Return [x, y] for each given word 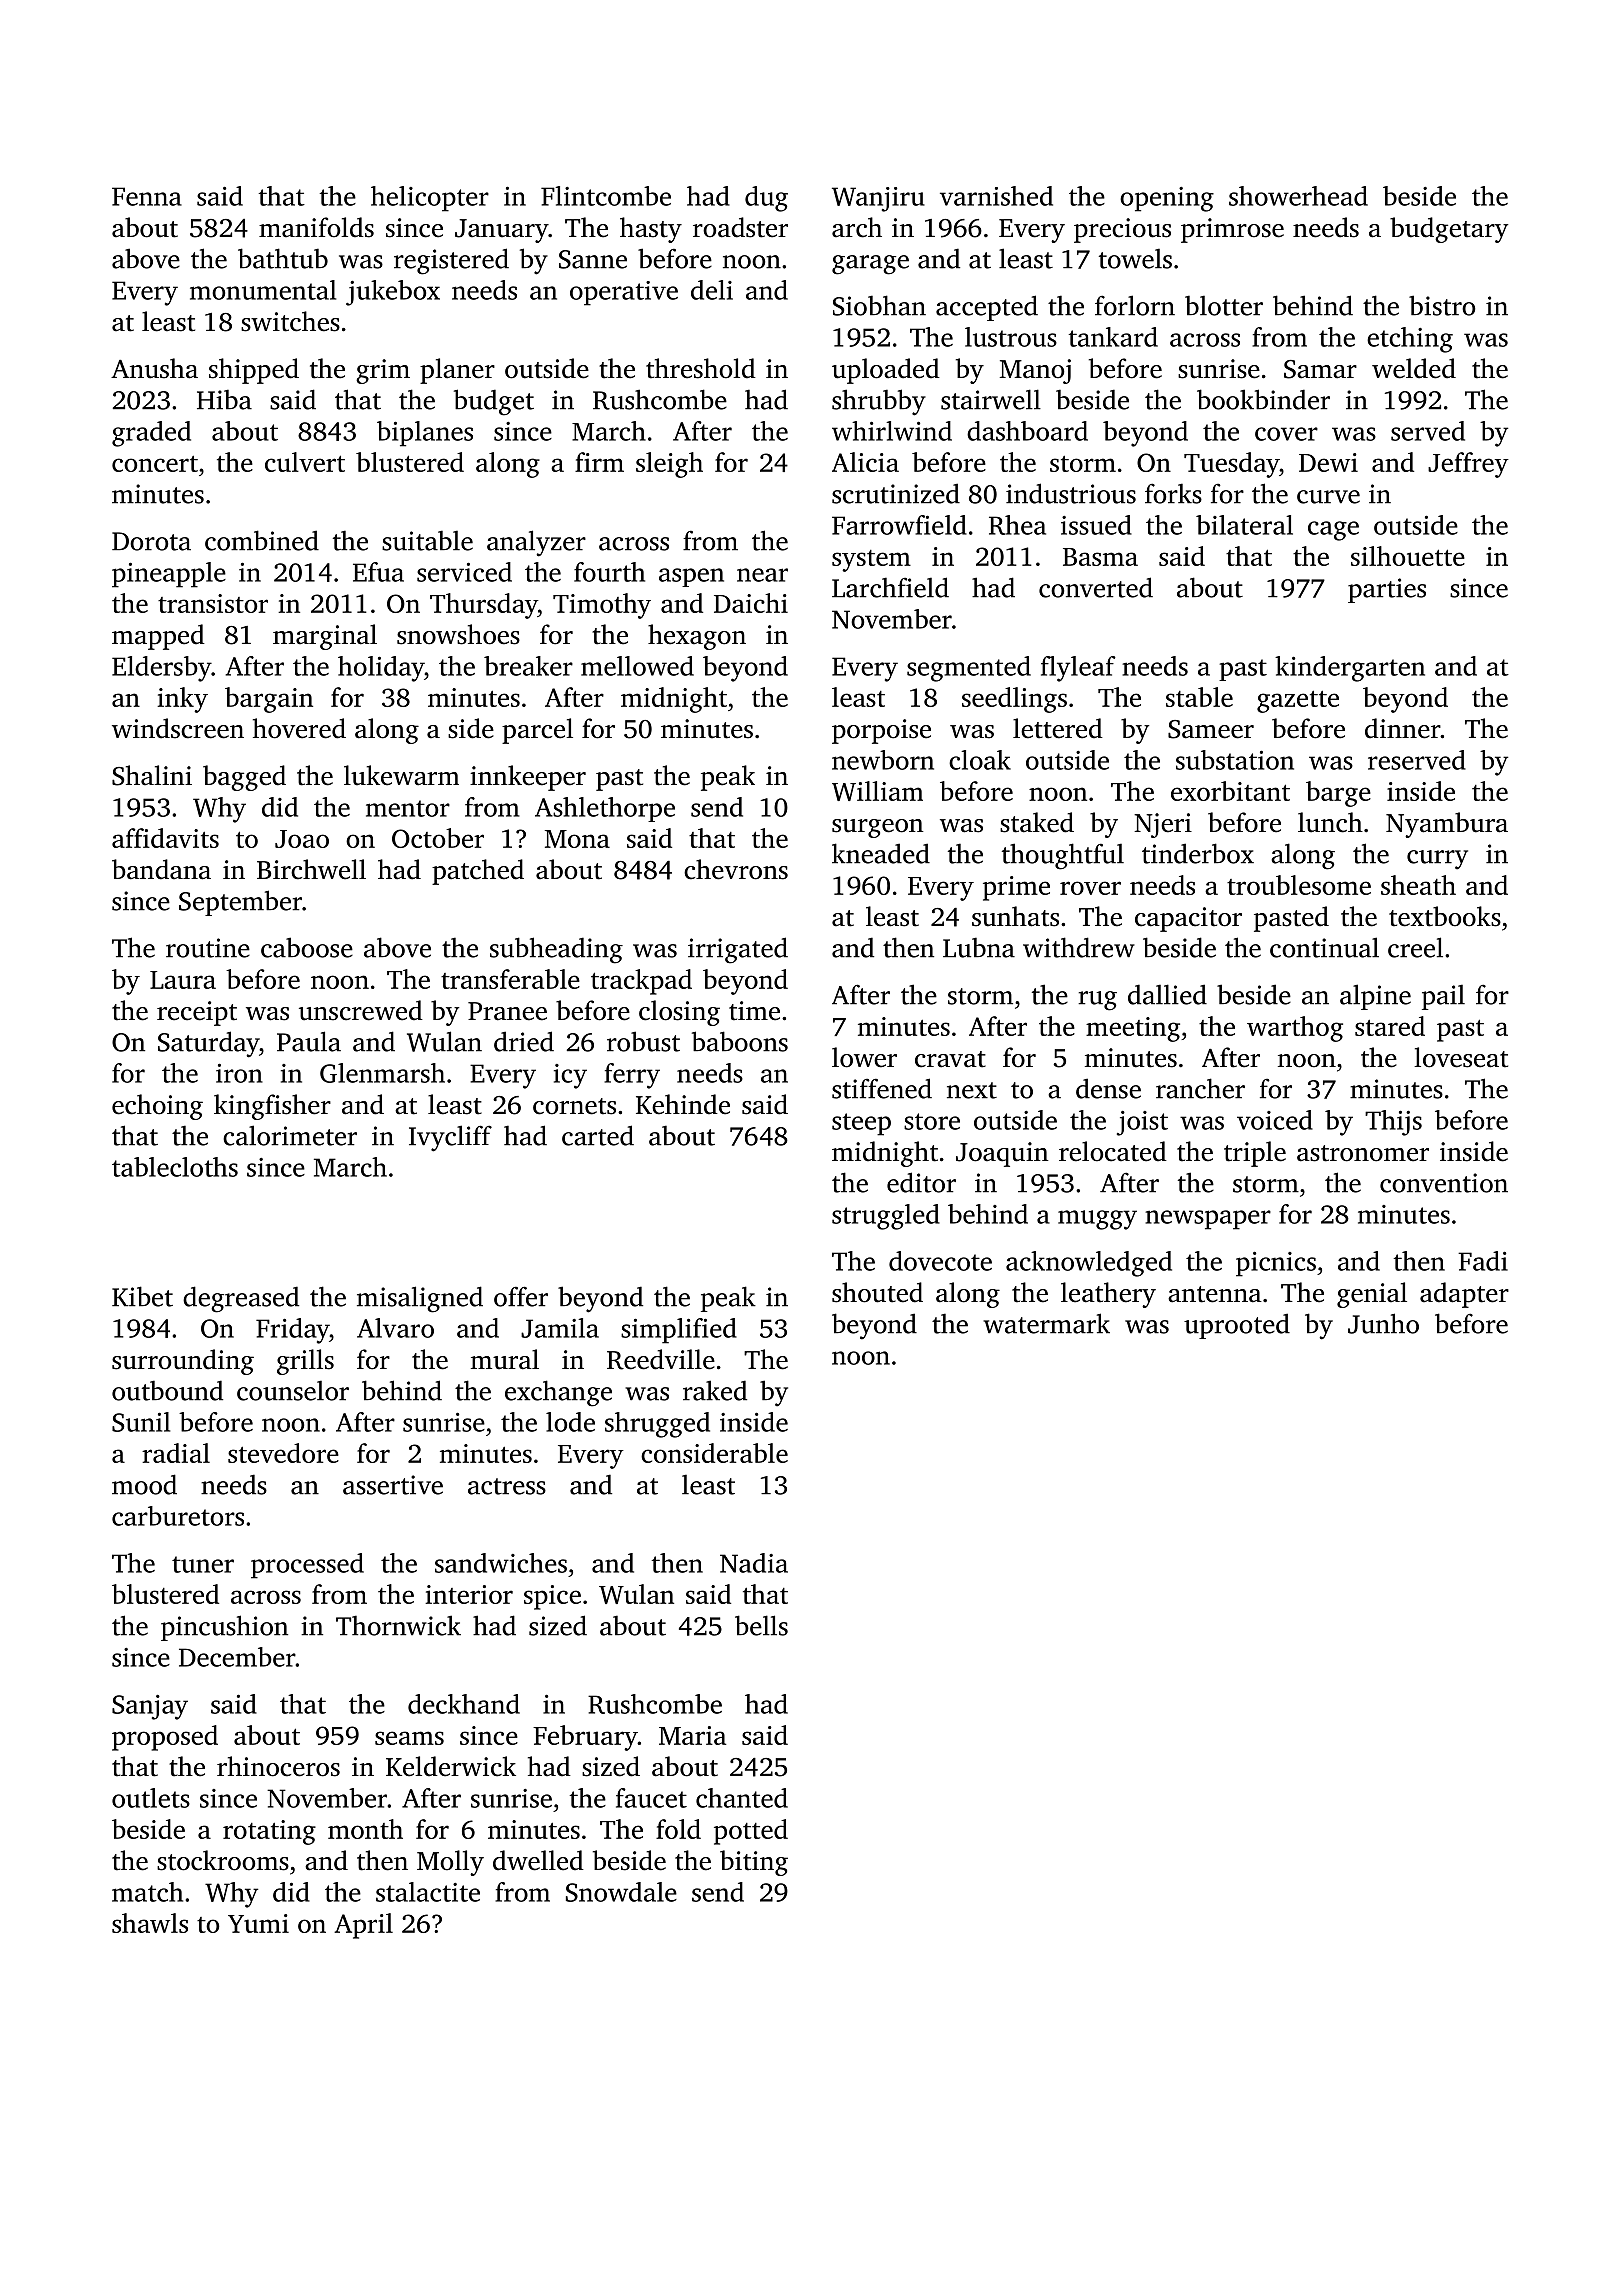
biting [754, 1863]
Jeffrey [1468, 465]
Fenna [147, 196]
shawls [150, 1923]
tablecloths [175, 1167]
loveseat [1461, 1057]
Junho [1383, 1323]
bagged [244, 778]
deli [712, 290]
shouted [877, 1292]
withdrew [1079, 947]
